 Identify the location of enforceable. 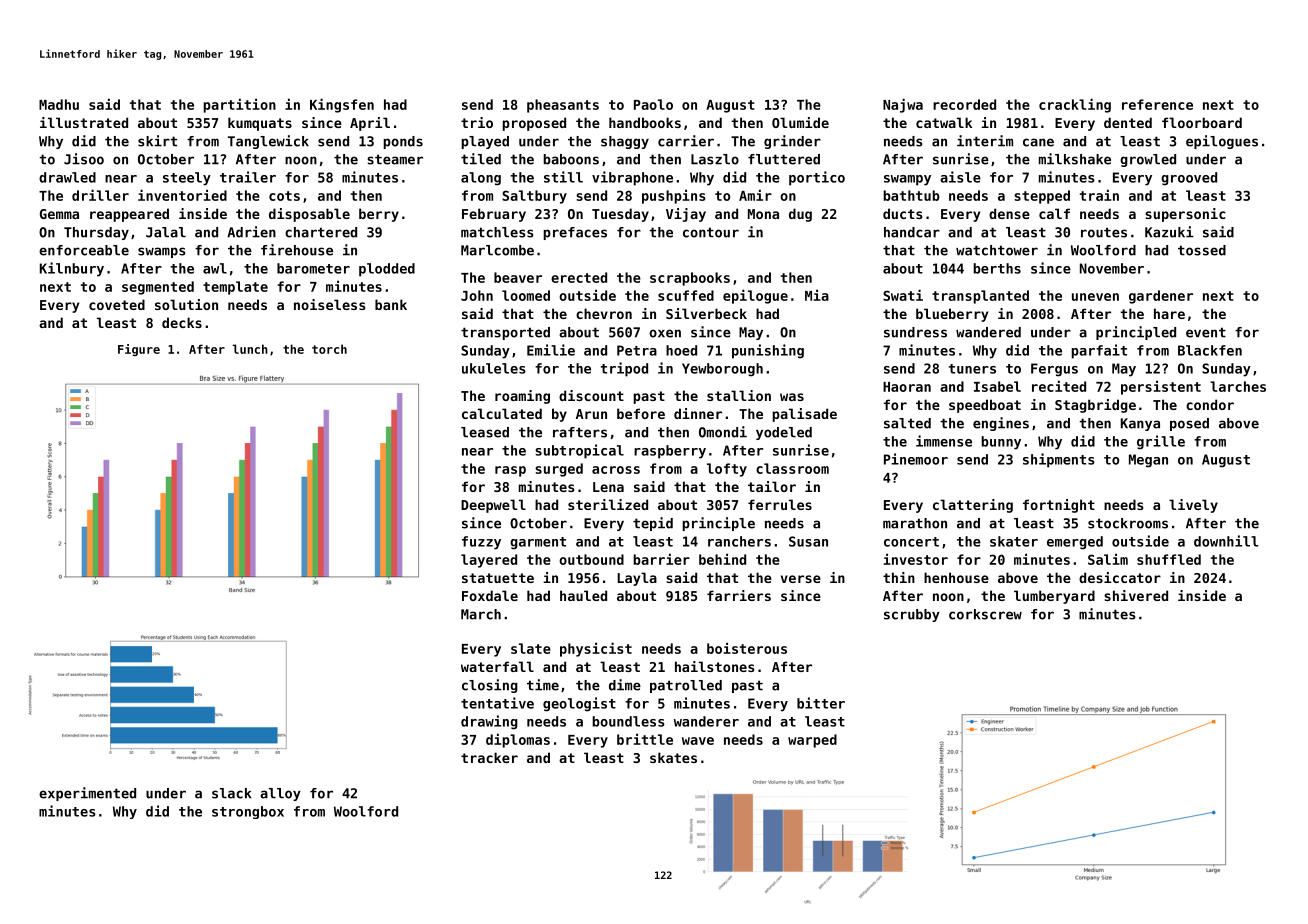
(84, 250).
